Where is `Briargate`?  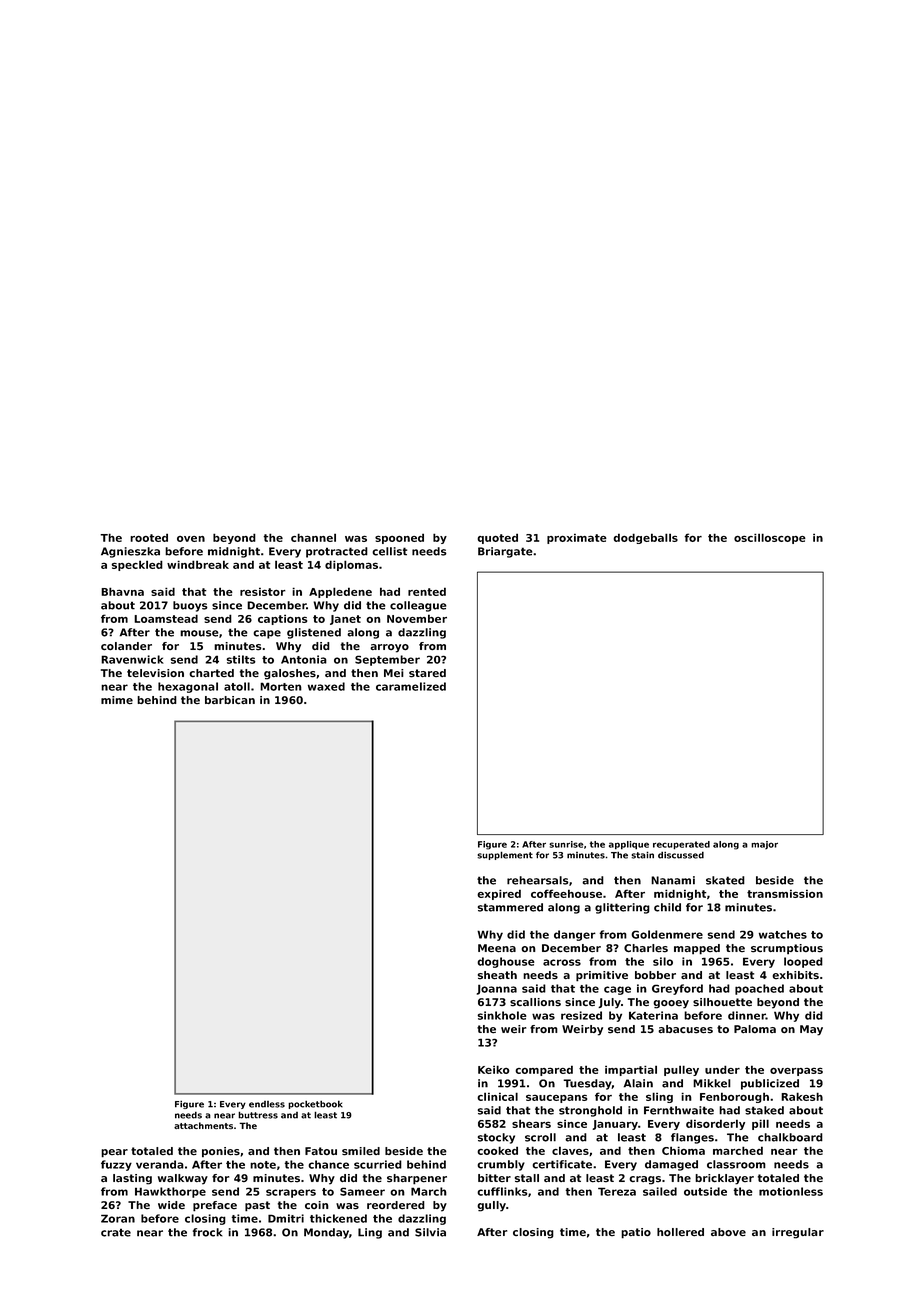 Briargate is located at coordinates (505, 552).
